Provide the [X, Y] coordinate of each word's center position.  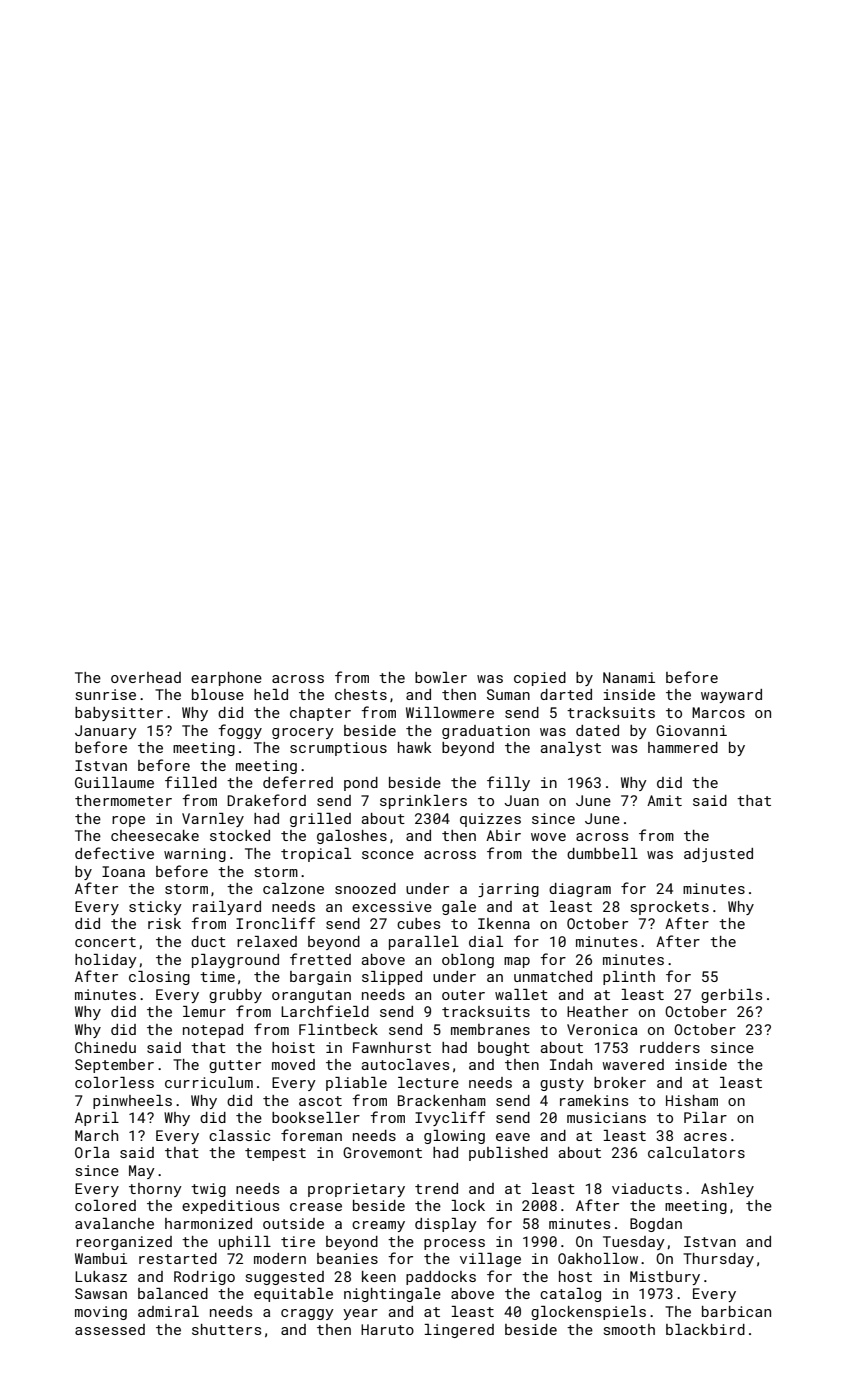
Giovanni [691, 730]
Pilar [705, 1117]
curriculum [209, 1082]
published [508, 1154]
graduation [486, 732]
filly [508, 783]
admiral [168, 1311]
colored [105, 1205]
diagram [580, 890]
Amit [664, 800]
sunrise [106, 694]
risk [164, 923]
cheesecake [155, 835]
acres [705, 1137]
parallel [424, 943]
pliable [356, 1084]
